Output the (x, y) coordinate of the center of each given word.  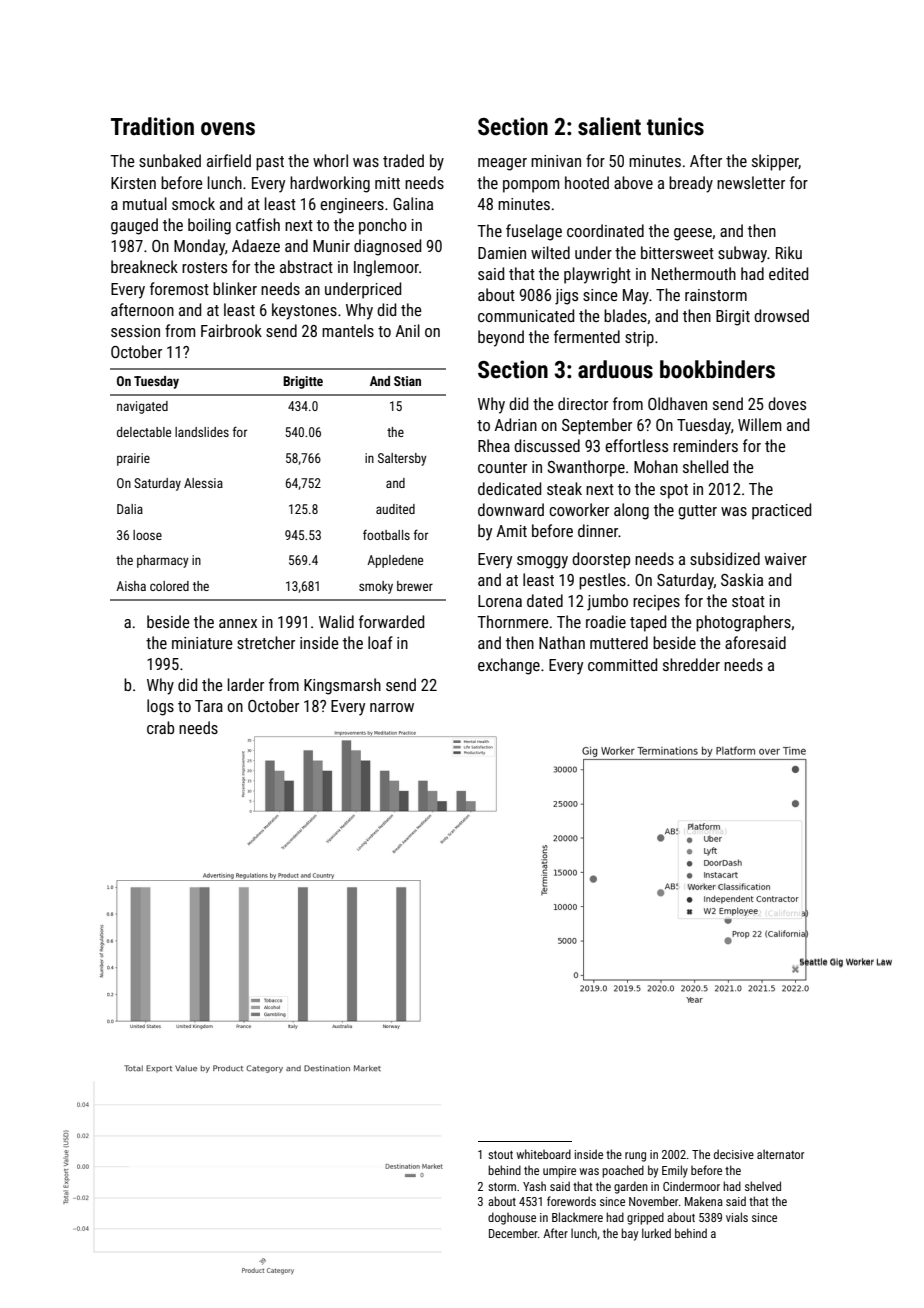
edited (788, 273)
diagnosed (387, 247)
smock (193, 203)
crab (160, 727)
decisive (734, 1154)
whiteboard (544, 1154)
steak (564, 488)
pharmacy (163, 561)
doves (787, 403)
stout (500, 1155)
